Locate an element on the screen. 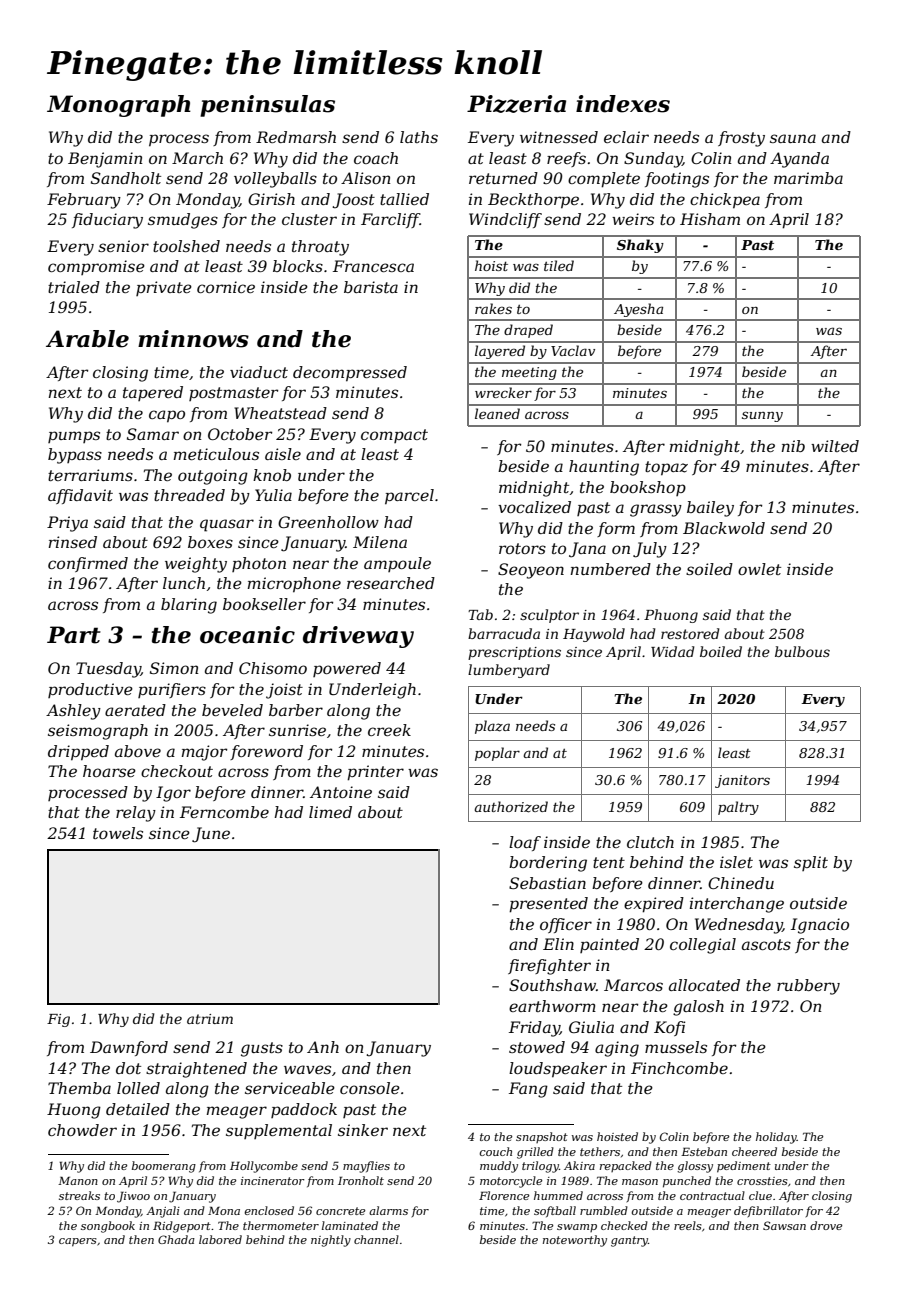 The height and width of the screenshot is (1316, 908). private is located at coordinates (164, 288).
